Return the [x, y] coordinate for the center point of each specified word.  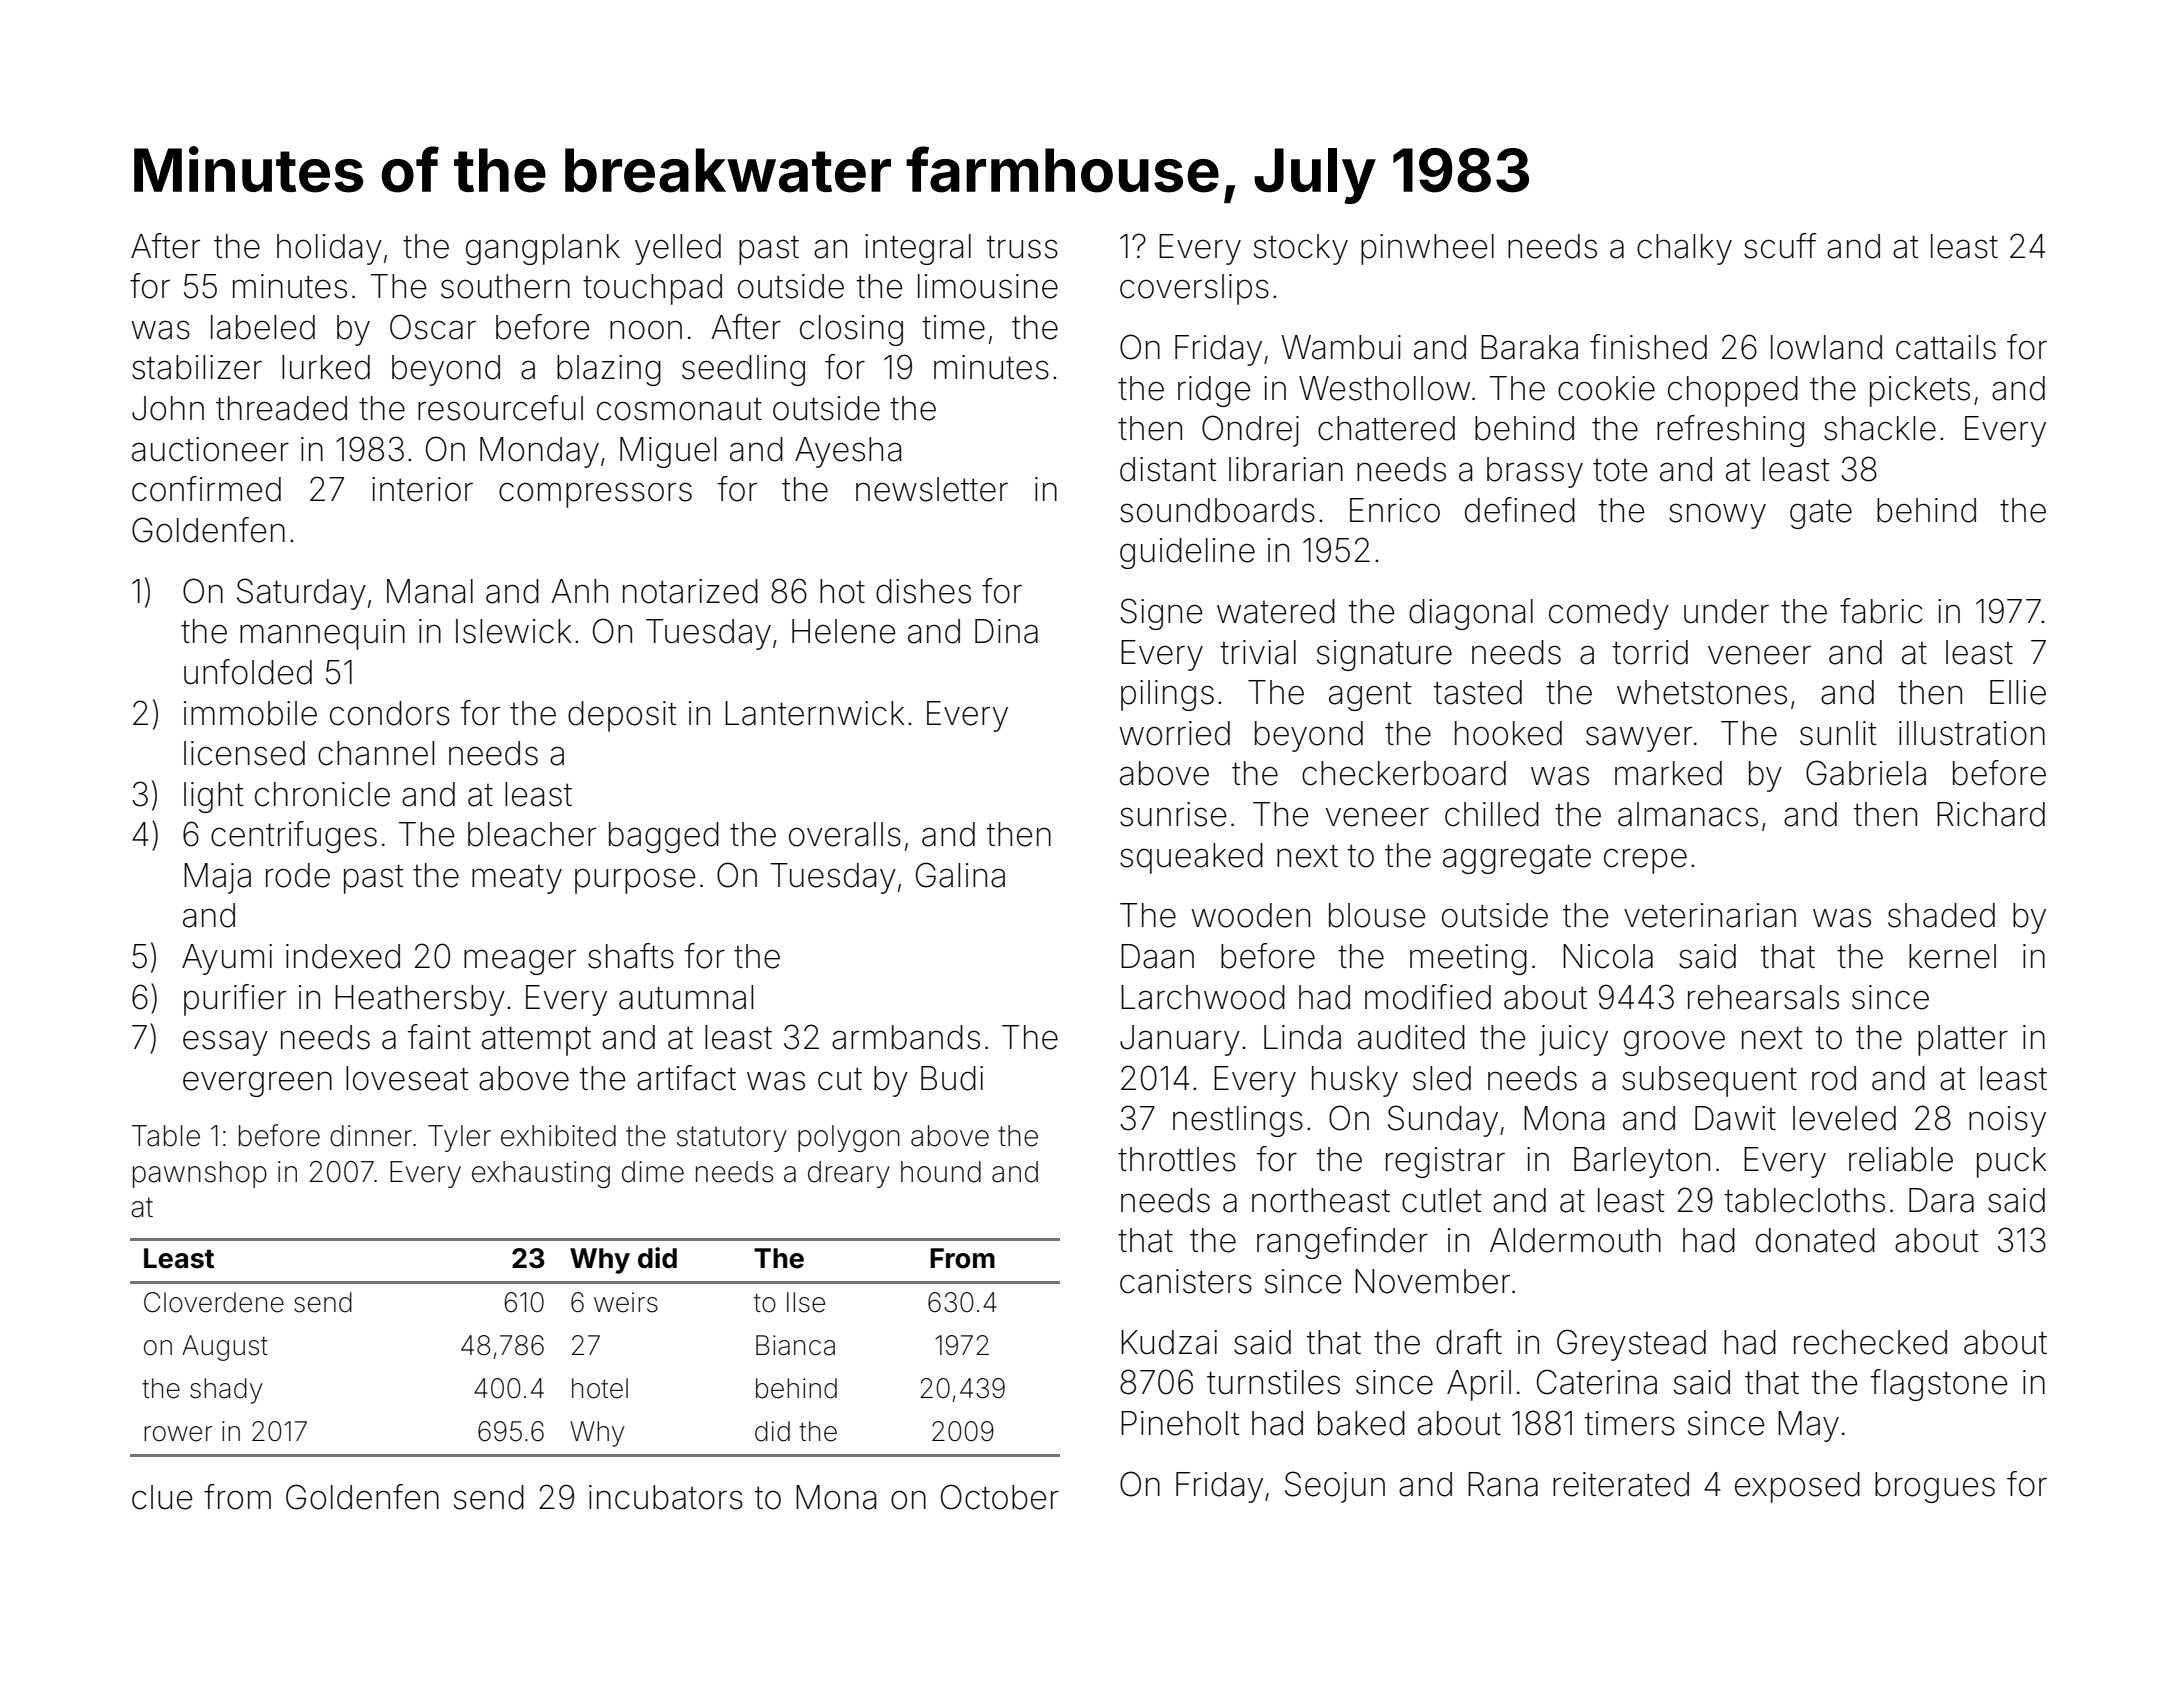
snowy [1717, 516]
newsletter [932, 489]
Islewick [514, 631]
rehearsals [1763, 997]
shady [226, 1391]
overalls [845, 834]
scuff [1780, 246]
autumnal [686, 997]
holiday [329, 249]
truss [1022, 247]
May [1808, 1426]
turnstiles [1273, 1382]
